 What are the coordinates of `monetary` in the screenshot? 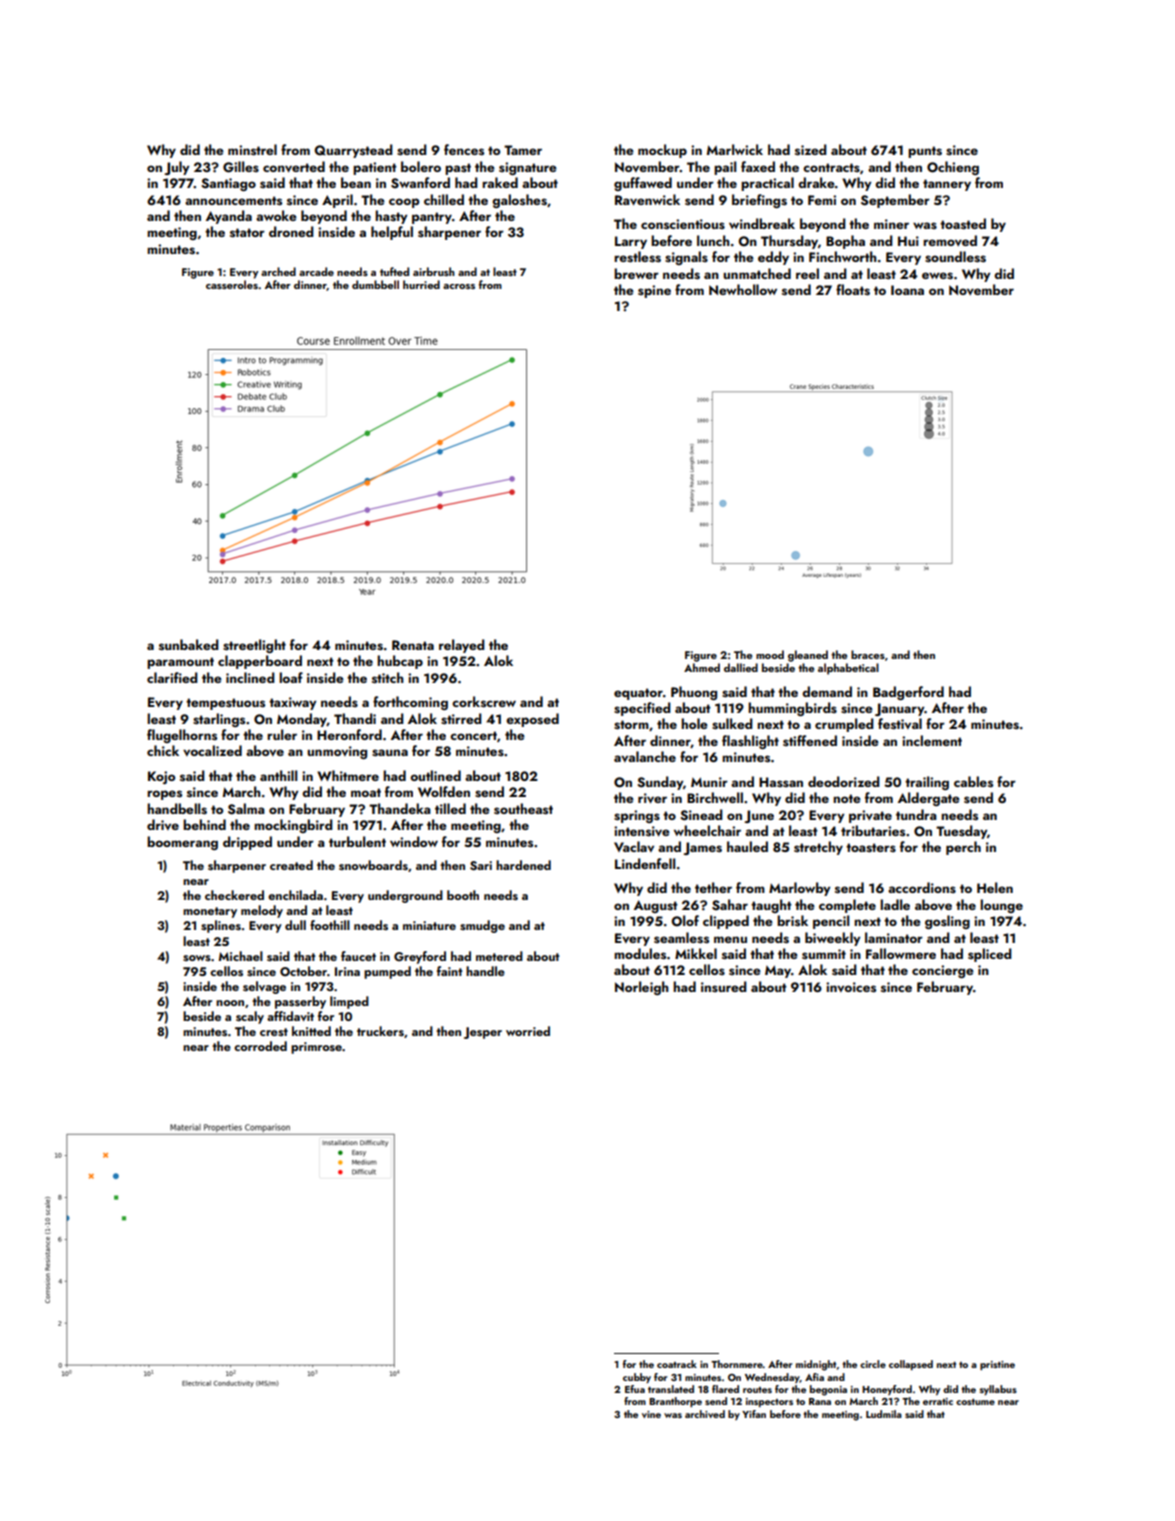 It's located at (210, 912).
